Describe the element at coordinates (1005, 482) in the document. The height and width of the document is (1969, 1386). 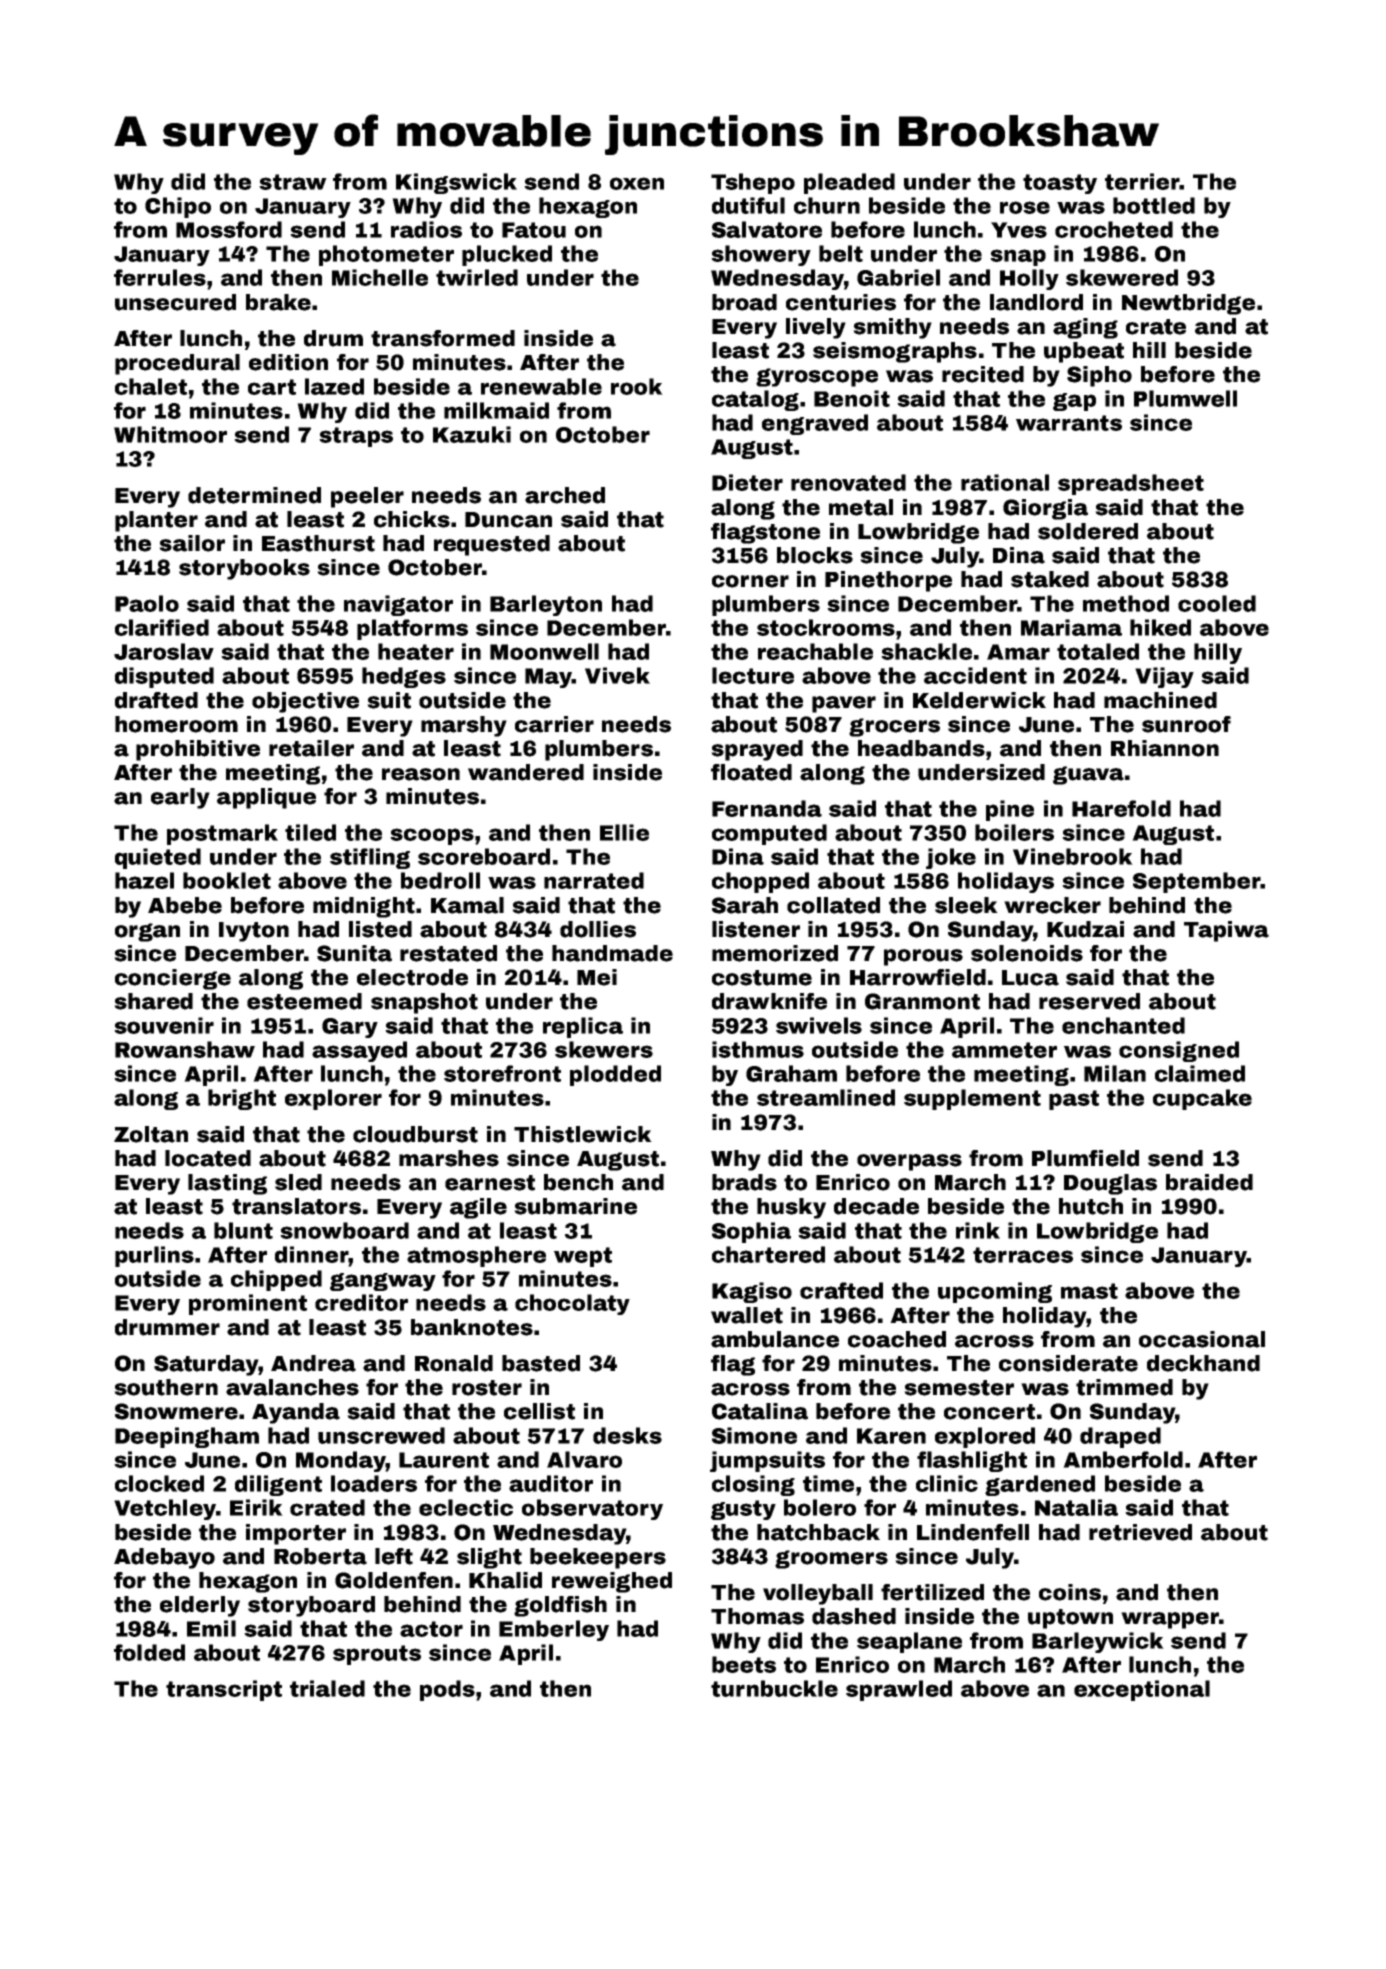
I see `rational` at that location.
